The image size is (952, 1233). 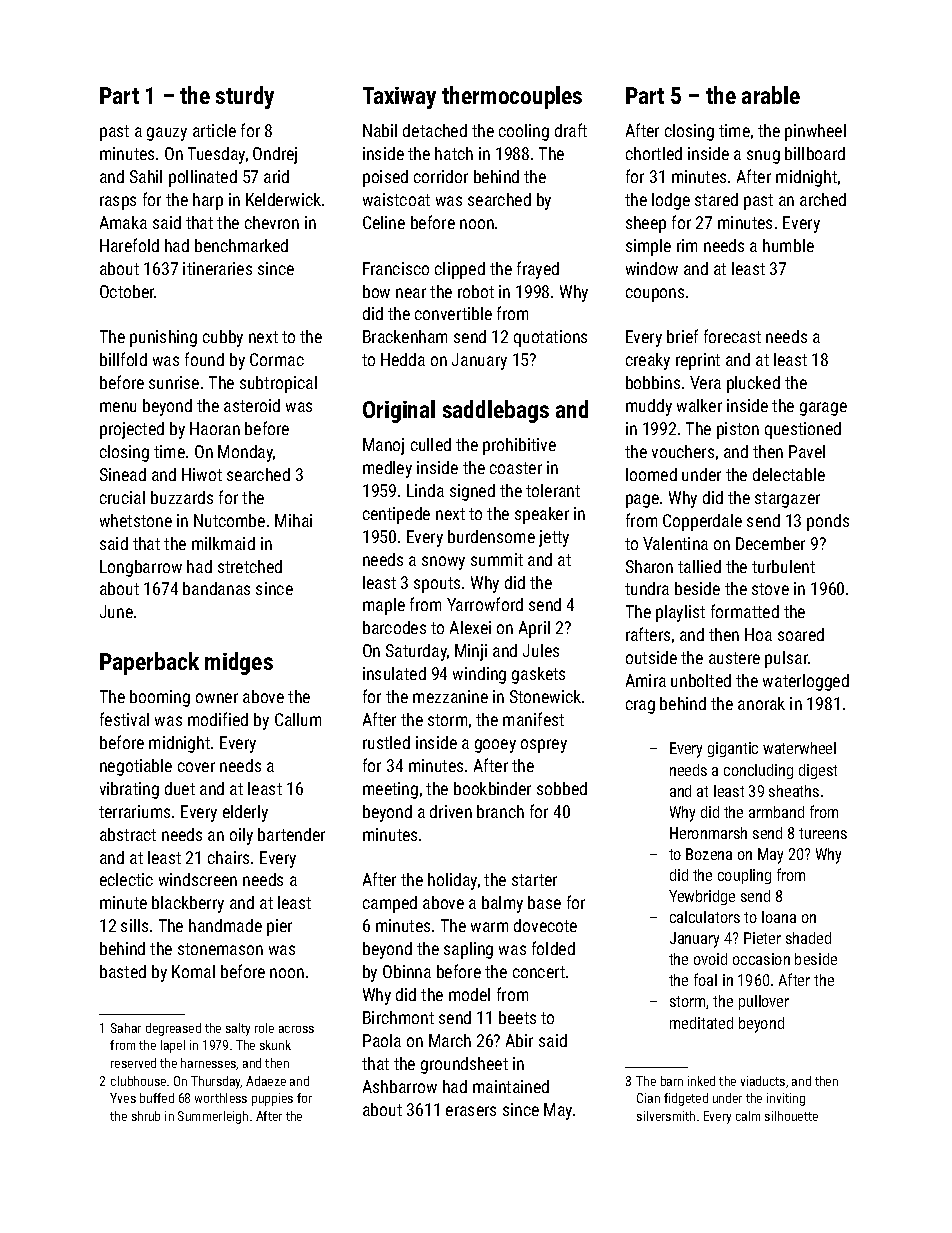 I want to click on armband, so click(x=776, y=812).
